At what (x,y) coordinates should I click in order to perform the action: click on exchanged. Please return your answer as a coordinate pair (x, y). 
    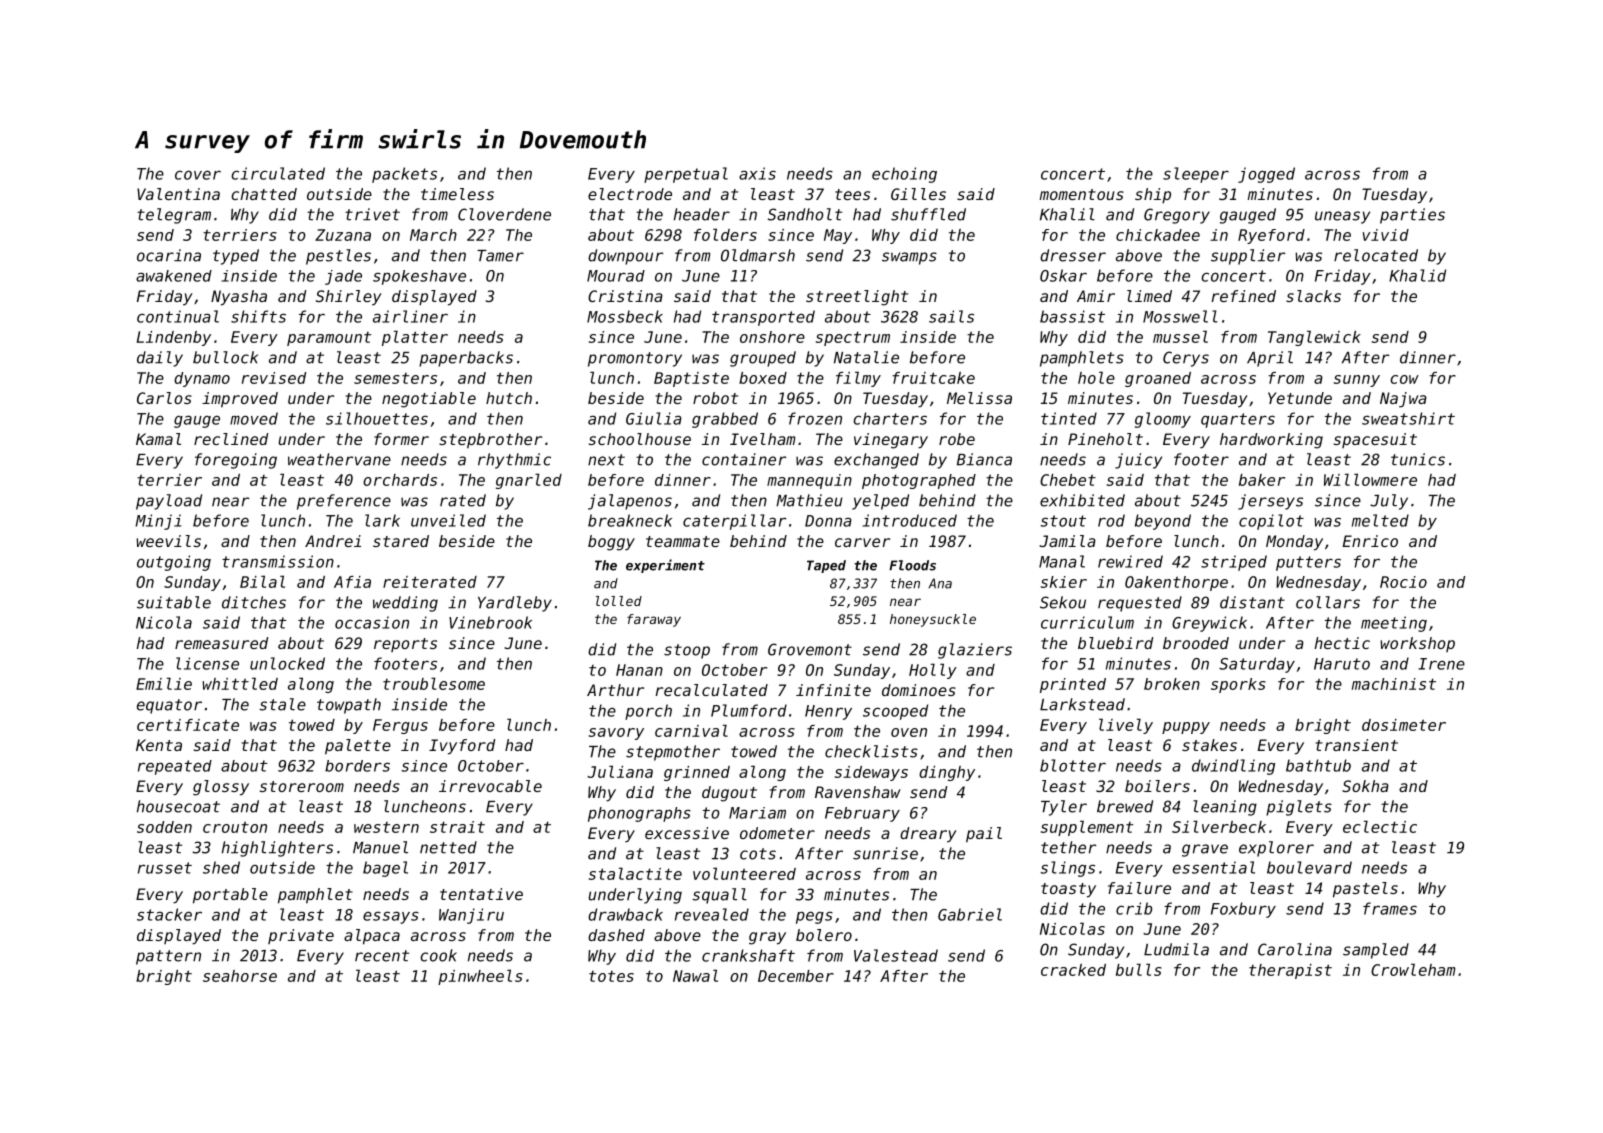
    Looking at the image, I should click on (876, 461).
